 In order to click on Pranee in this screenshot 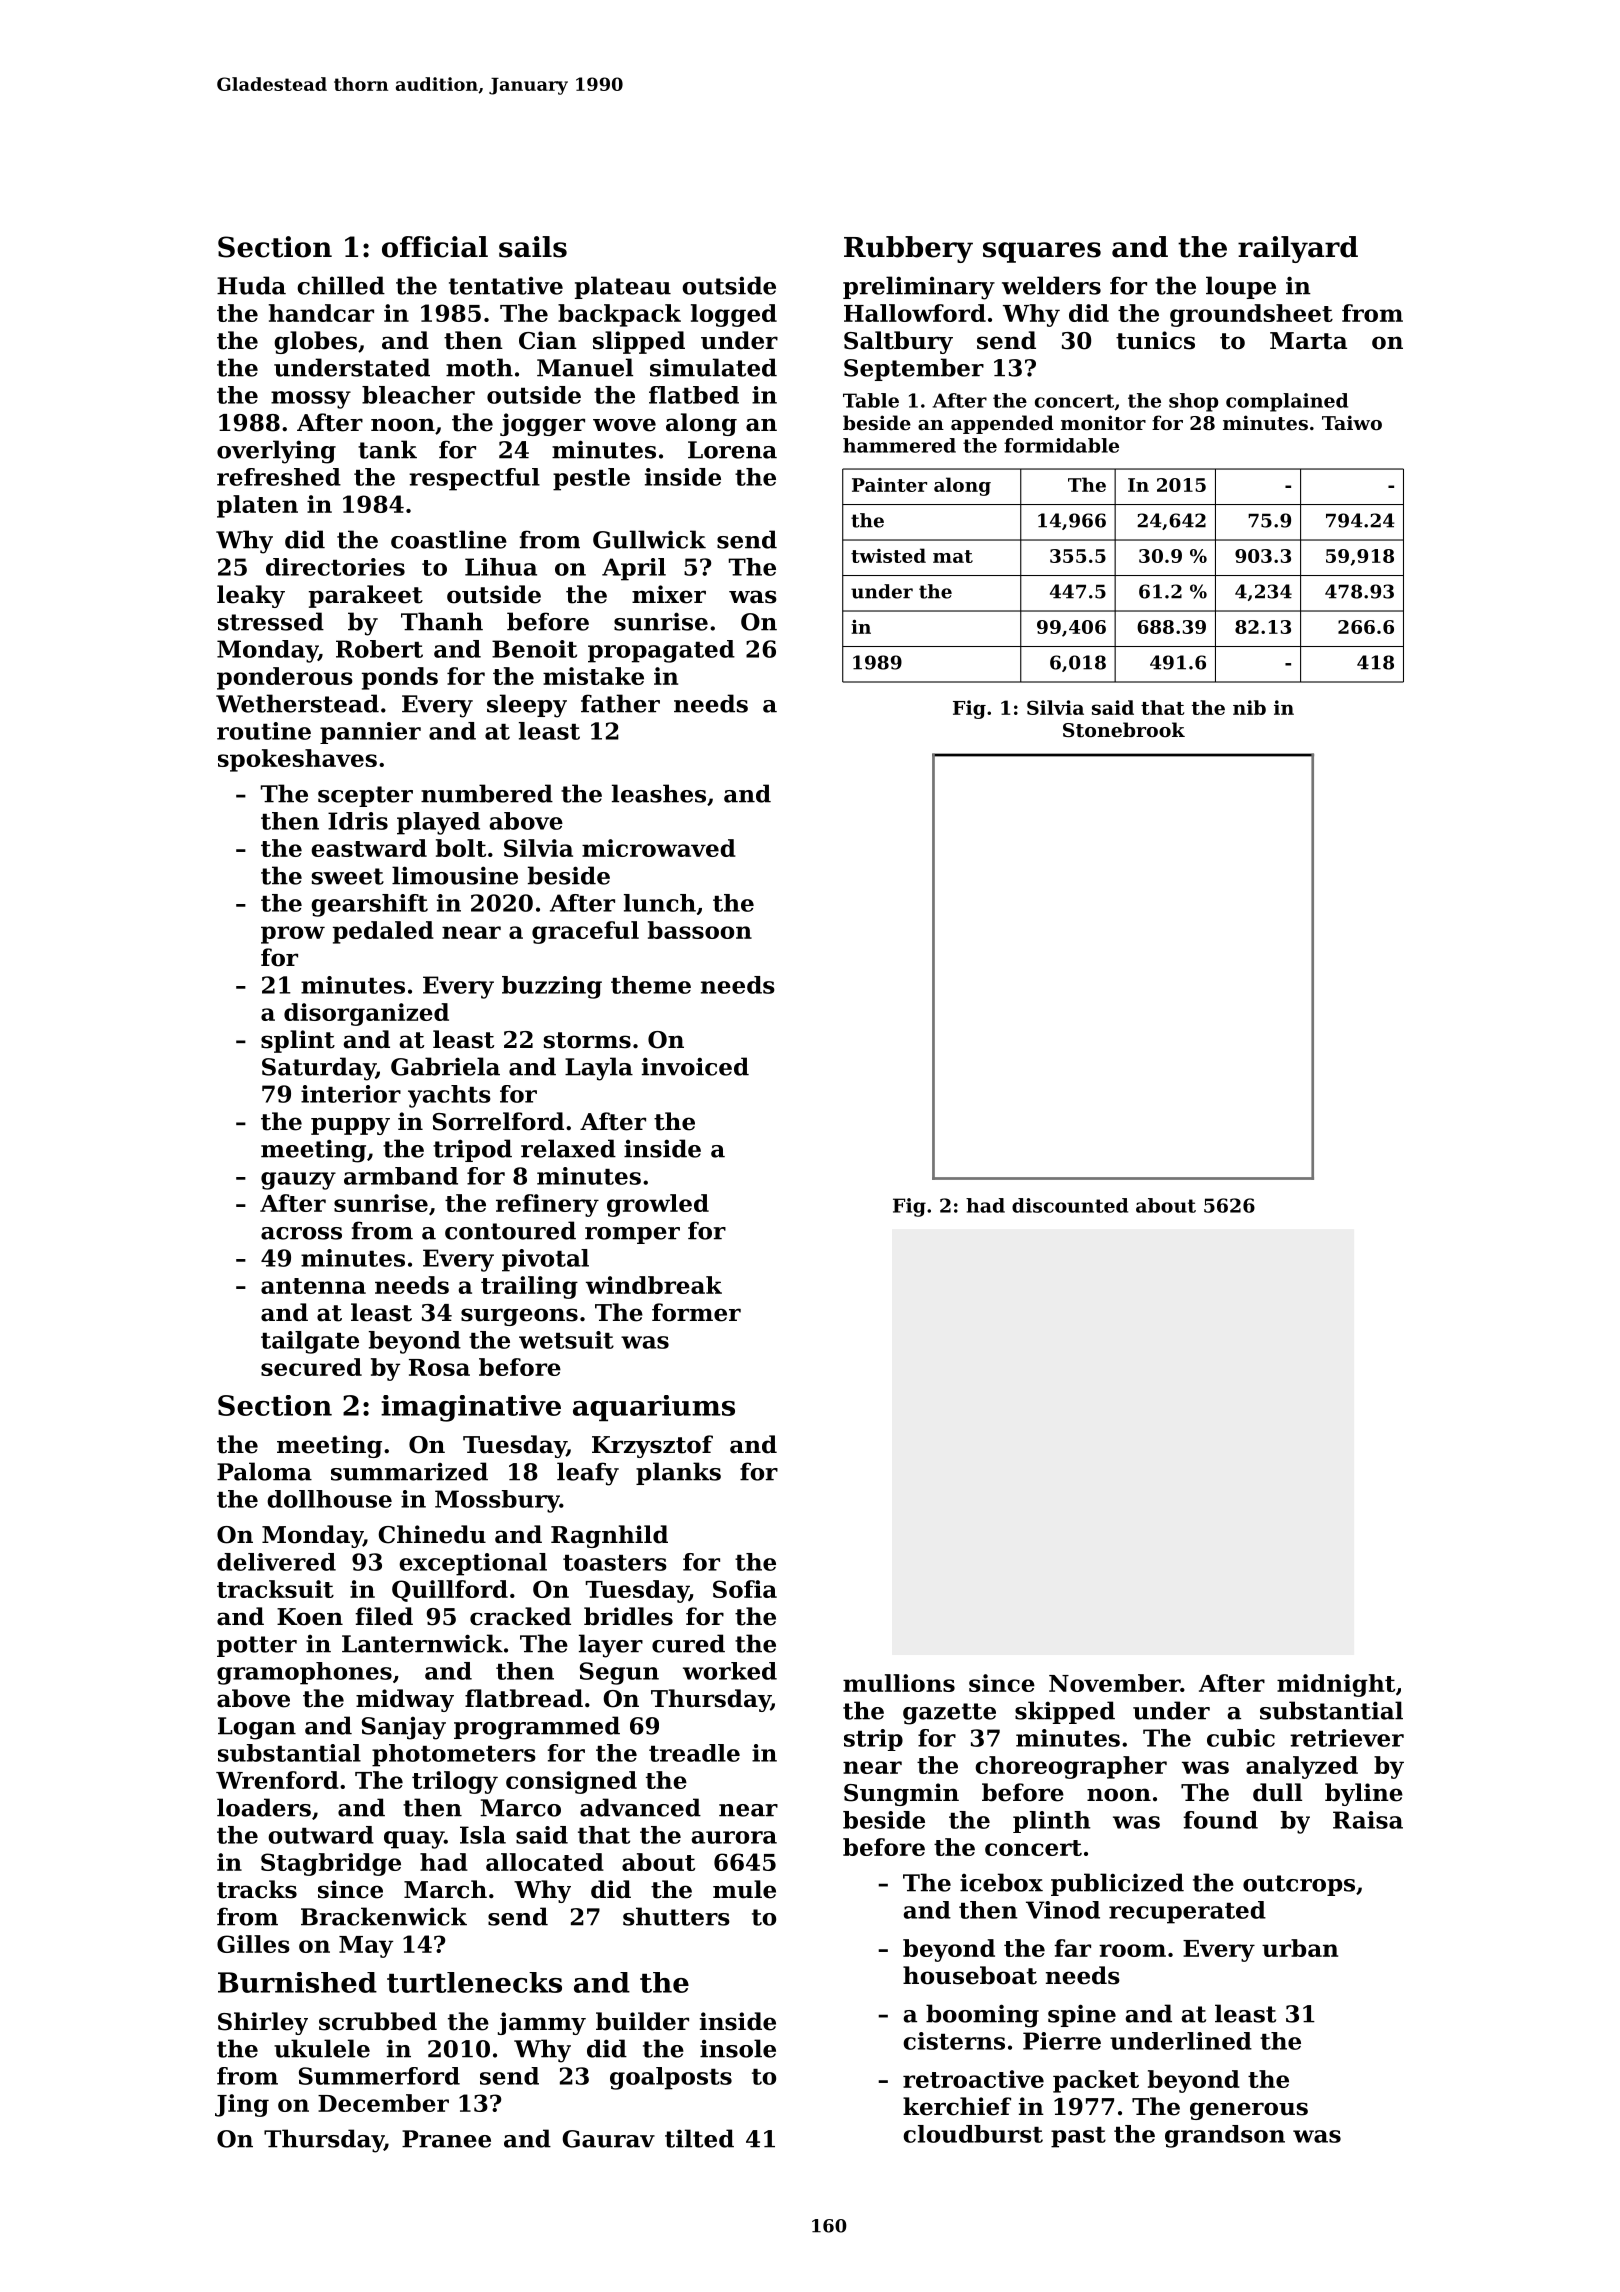, I will do `click(446, 2139)`.
